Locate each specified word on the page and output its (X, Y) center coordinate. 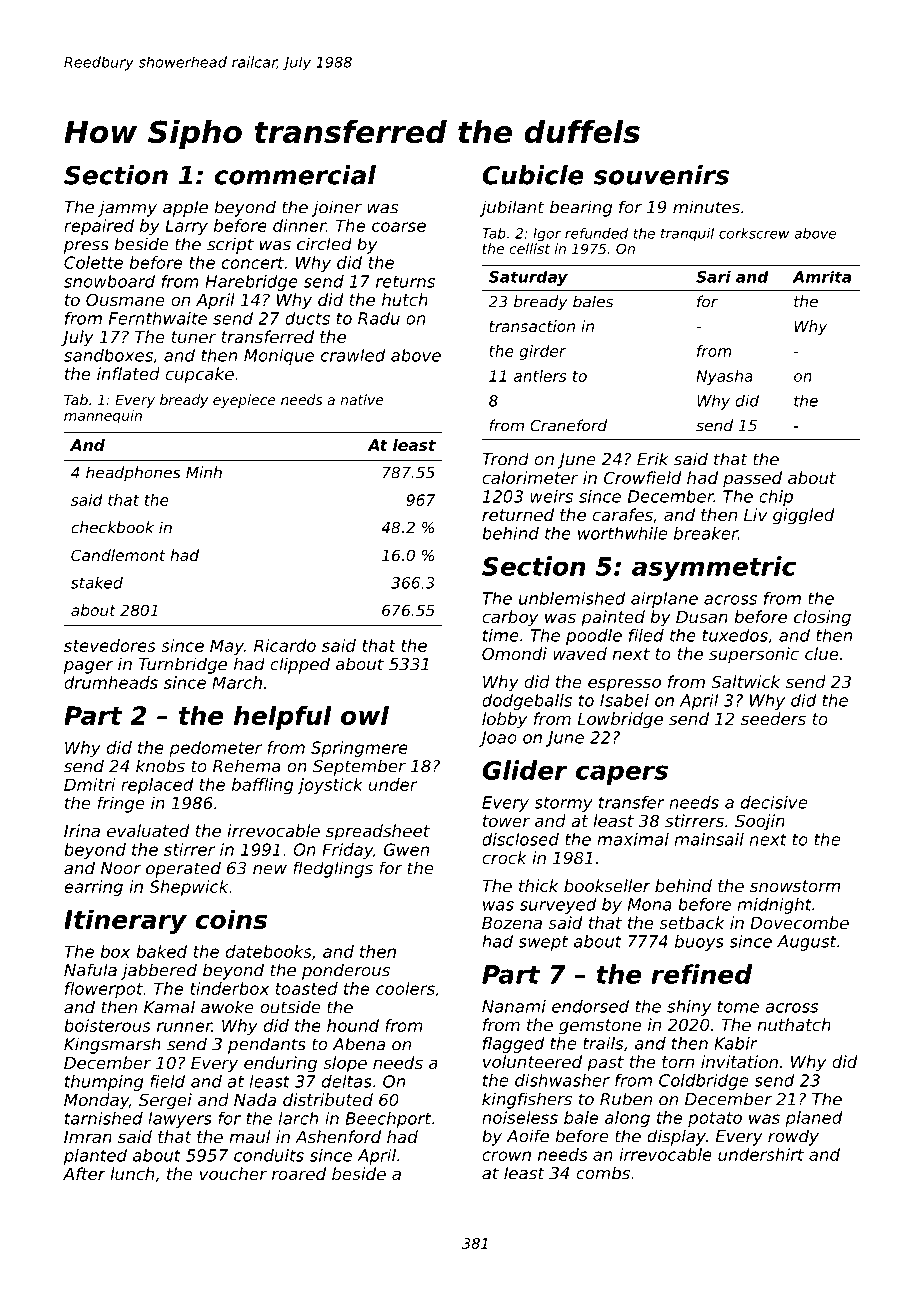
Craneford (568, 425)
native (362, 399)
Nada (255, 1099)
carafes (623, 514)
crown (506, 1156)
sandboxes (108, 355)
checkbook (112, 527)
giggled (803, 516)
